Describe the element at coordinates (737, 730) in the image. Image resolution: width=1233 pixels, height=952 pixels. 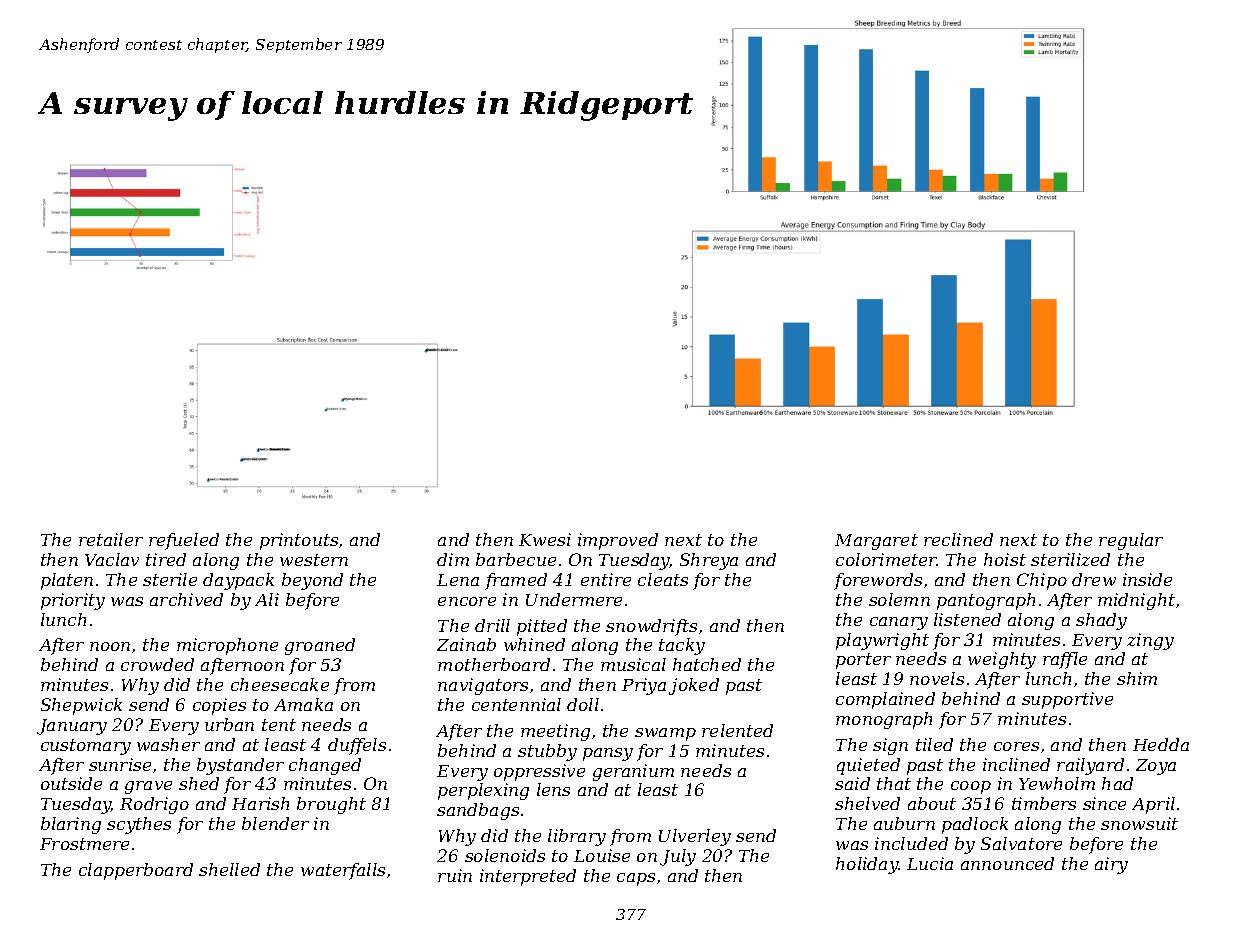
I see `relented` at that location.
